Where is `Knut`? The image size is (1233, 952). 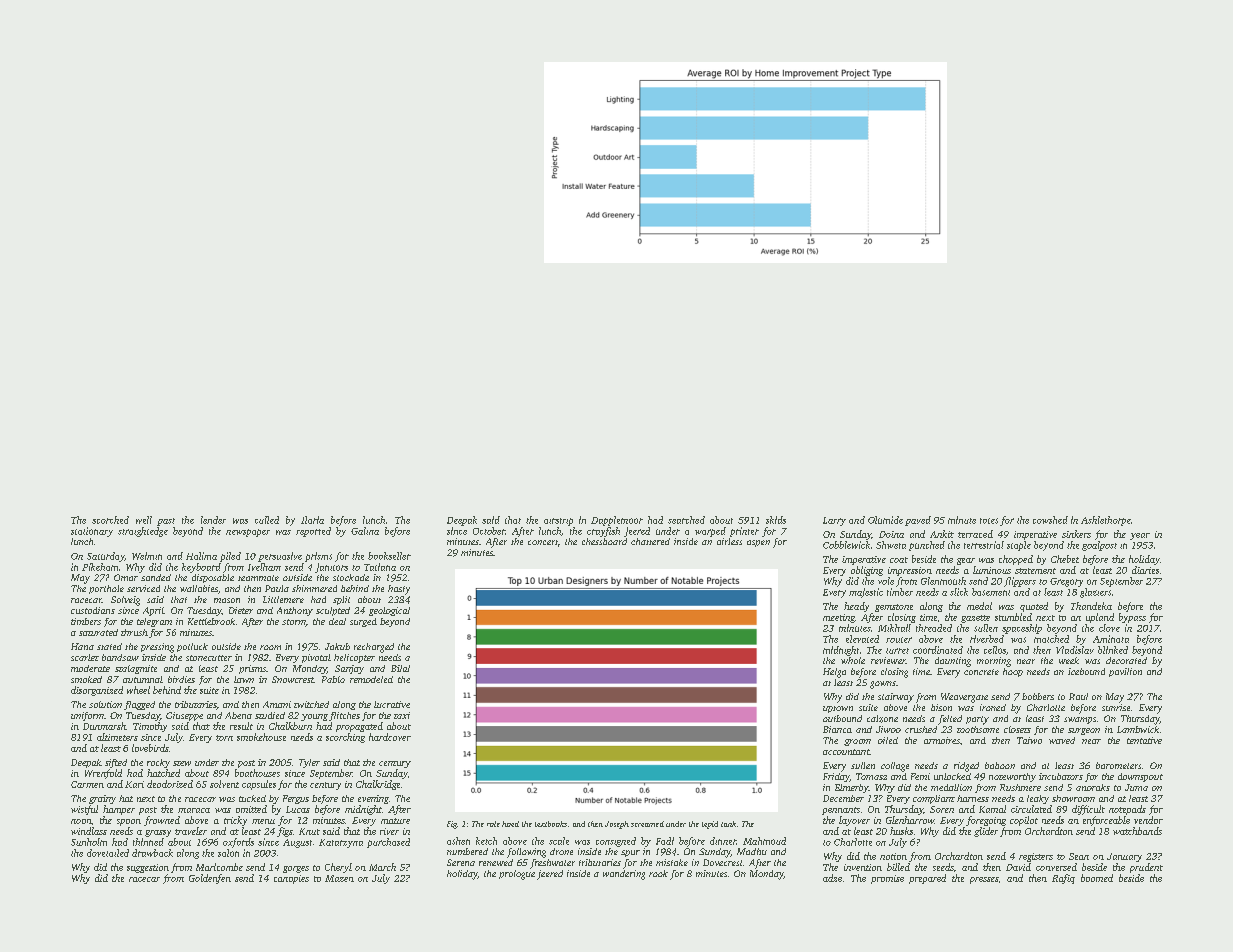 Knut is located at coordinates (309, 831).
